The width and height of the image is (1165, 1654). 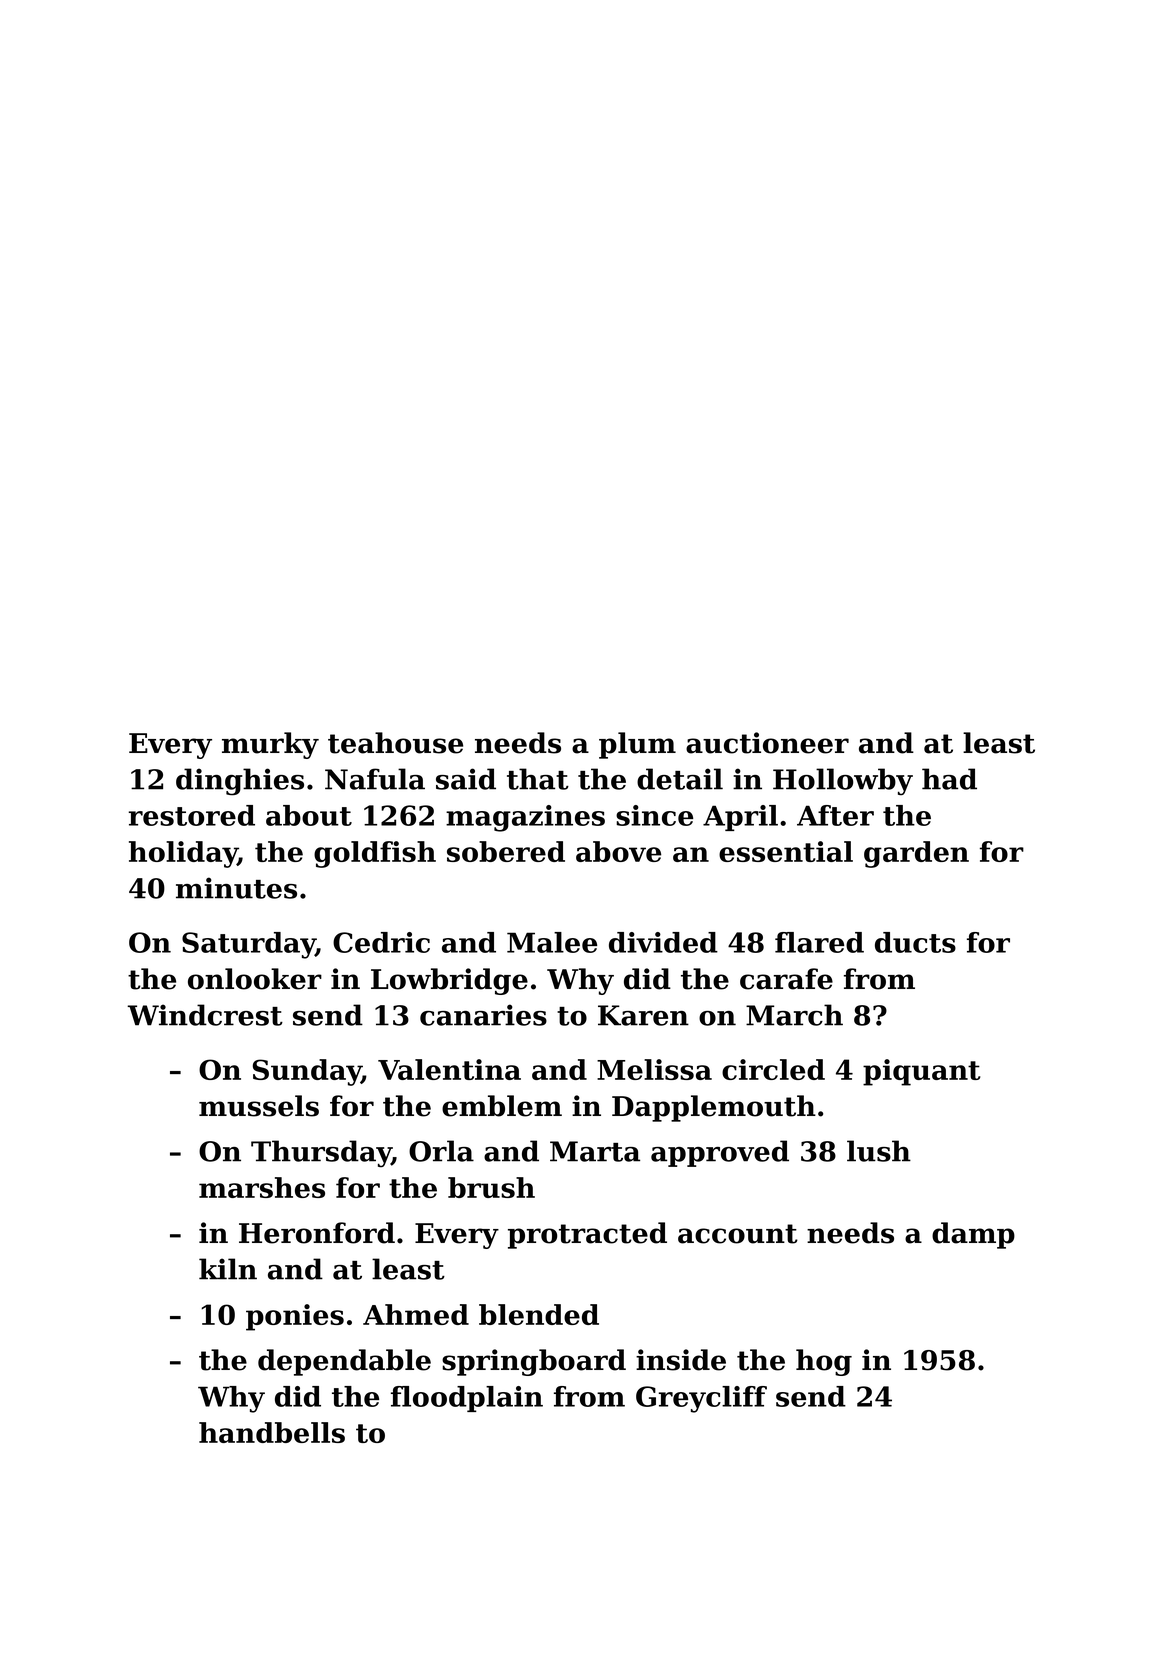 I want to click on murky, so click(x=270, y=745).
